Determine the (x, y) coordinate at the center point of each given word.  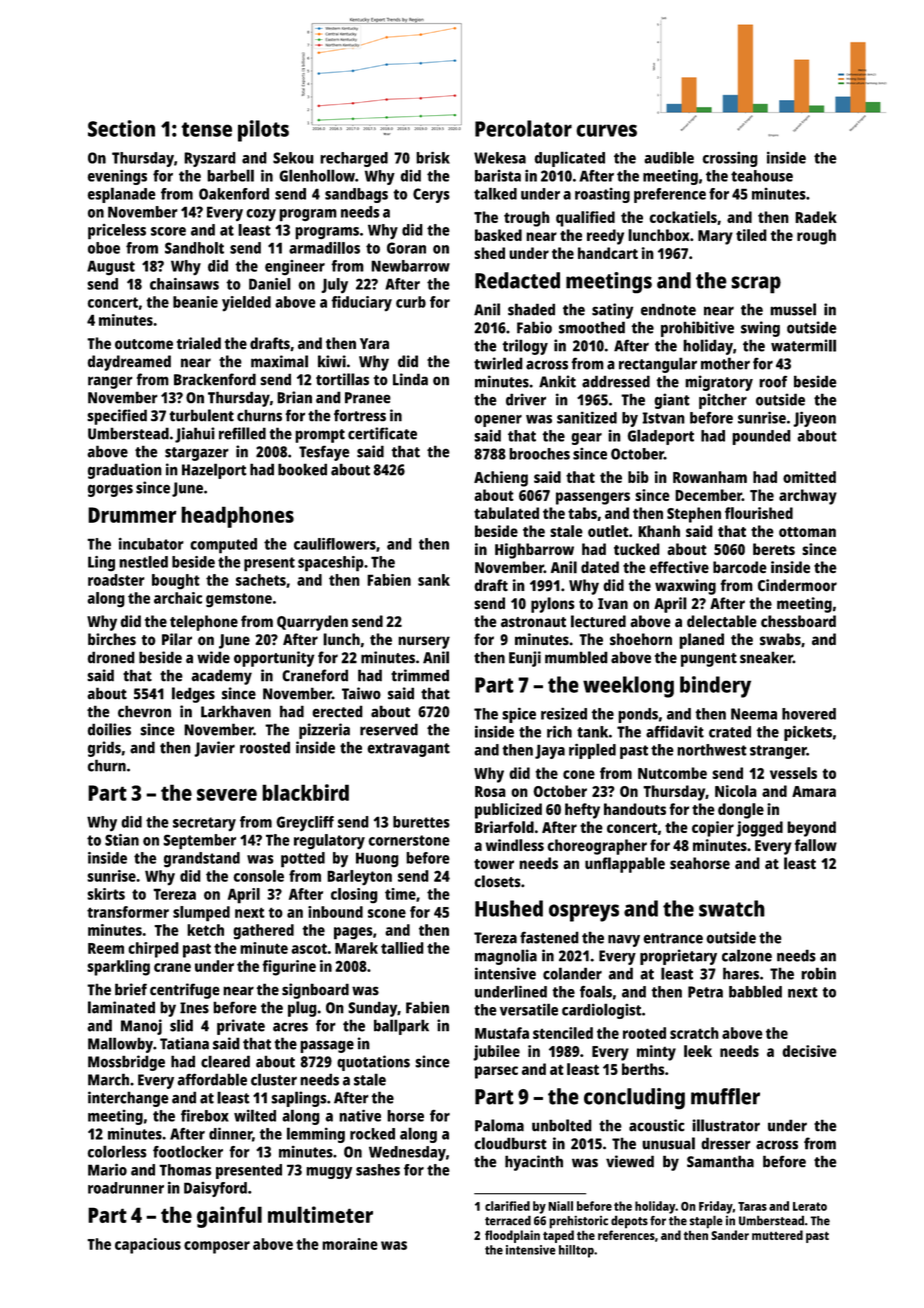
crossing (730, 159)
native (360, 1115)
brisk (433, 157)
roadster (116, 580)
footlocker (188, 1151)
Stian (122, 840)
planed (701, 641)
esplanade (122, 195)
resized (564, 713)
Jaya (550, 751)
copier (713, 829)
